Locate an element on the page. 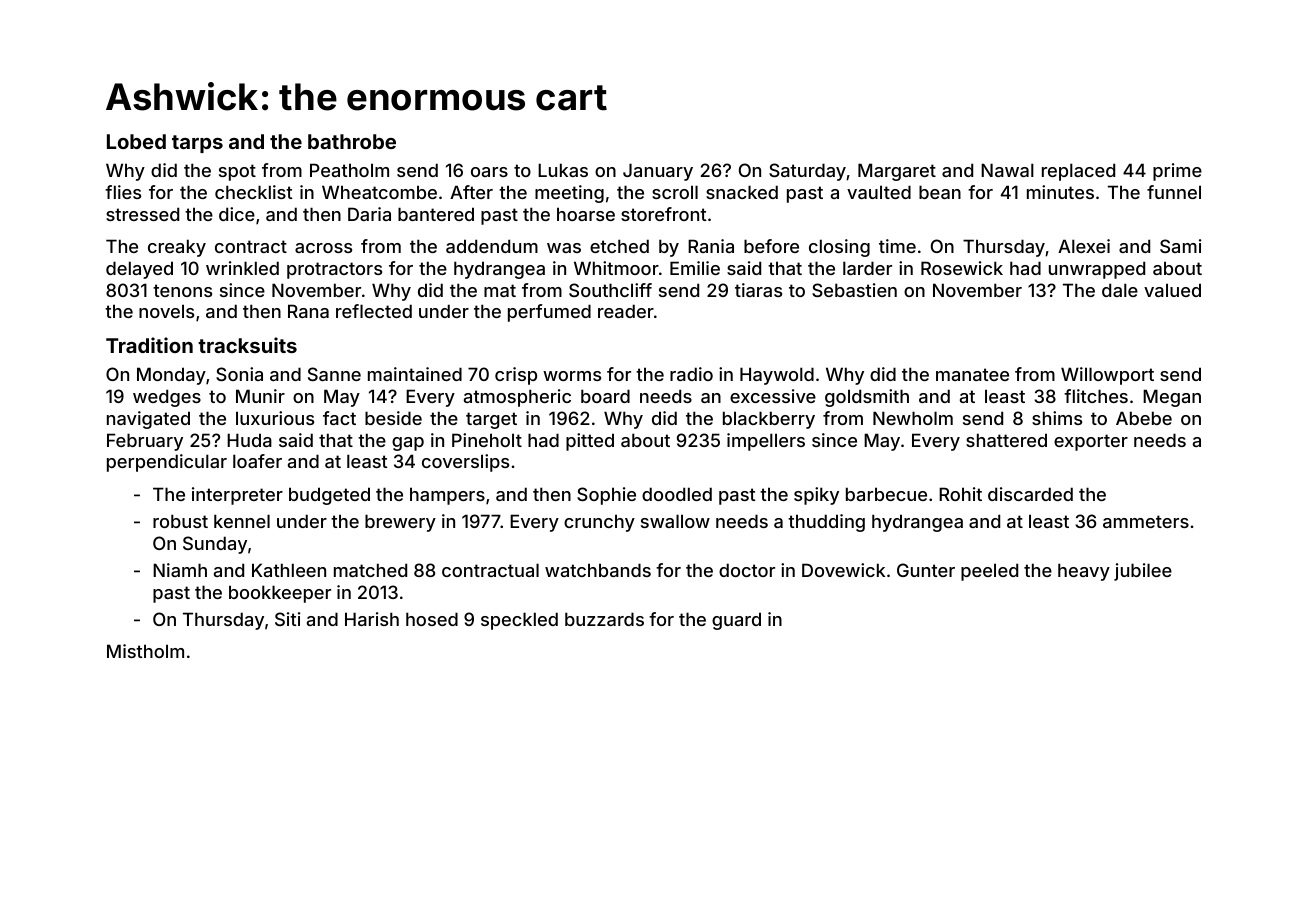  January is located at coordinates (658, 172).
